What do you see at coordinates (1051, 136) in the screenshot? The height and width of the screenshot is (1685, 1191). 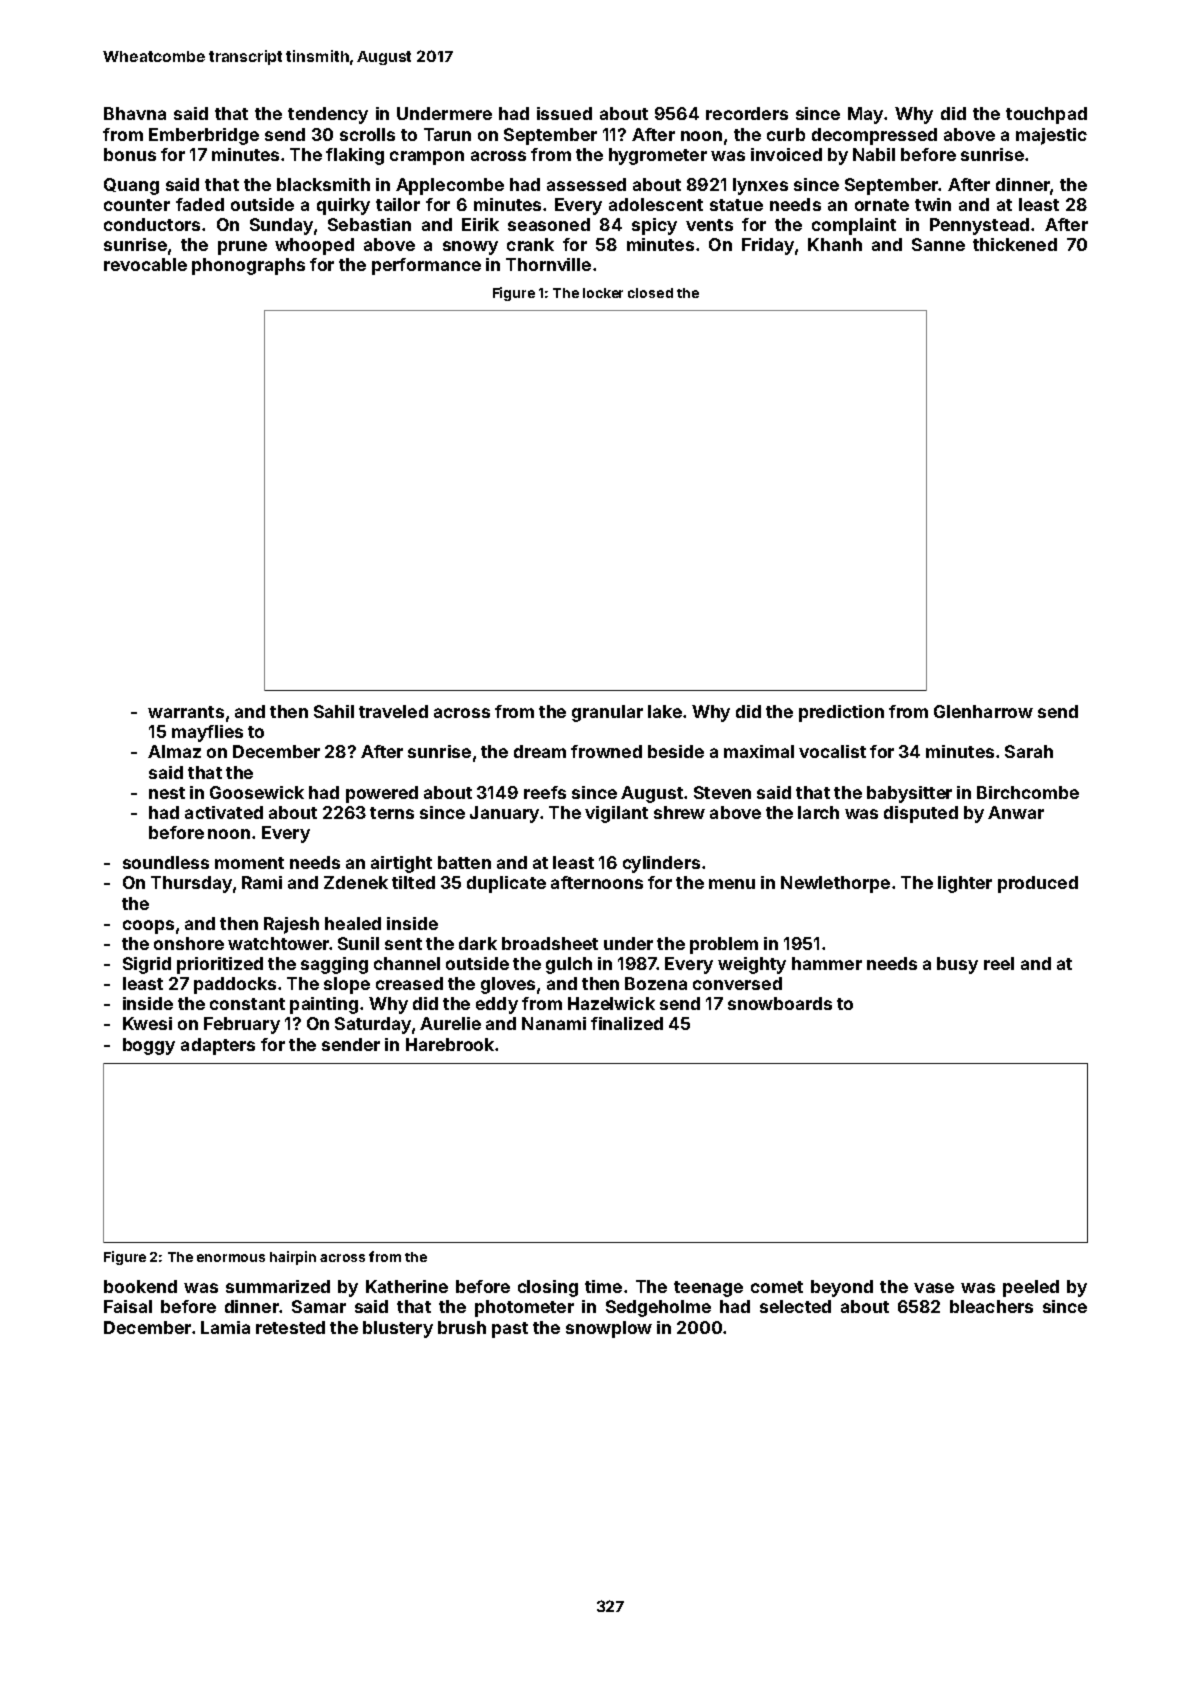 I see `majestic` at bounding box center [1051, 136].
